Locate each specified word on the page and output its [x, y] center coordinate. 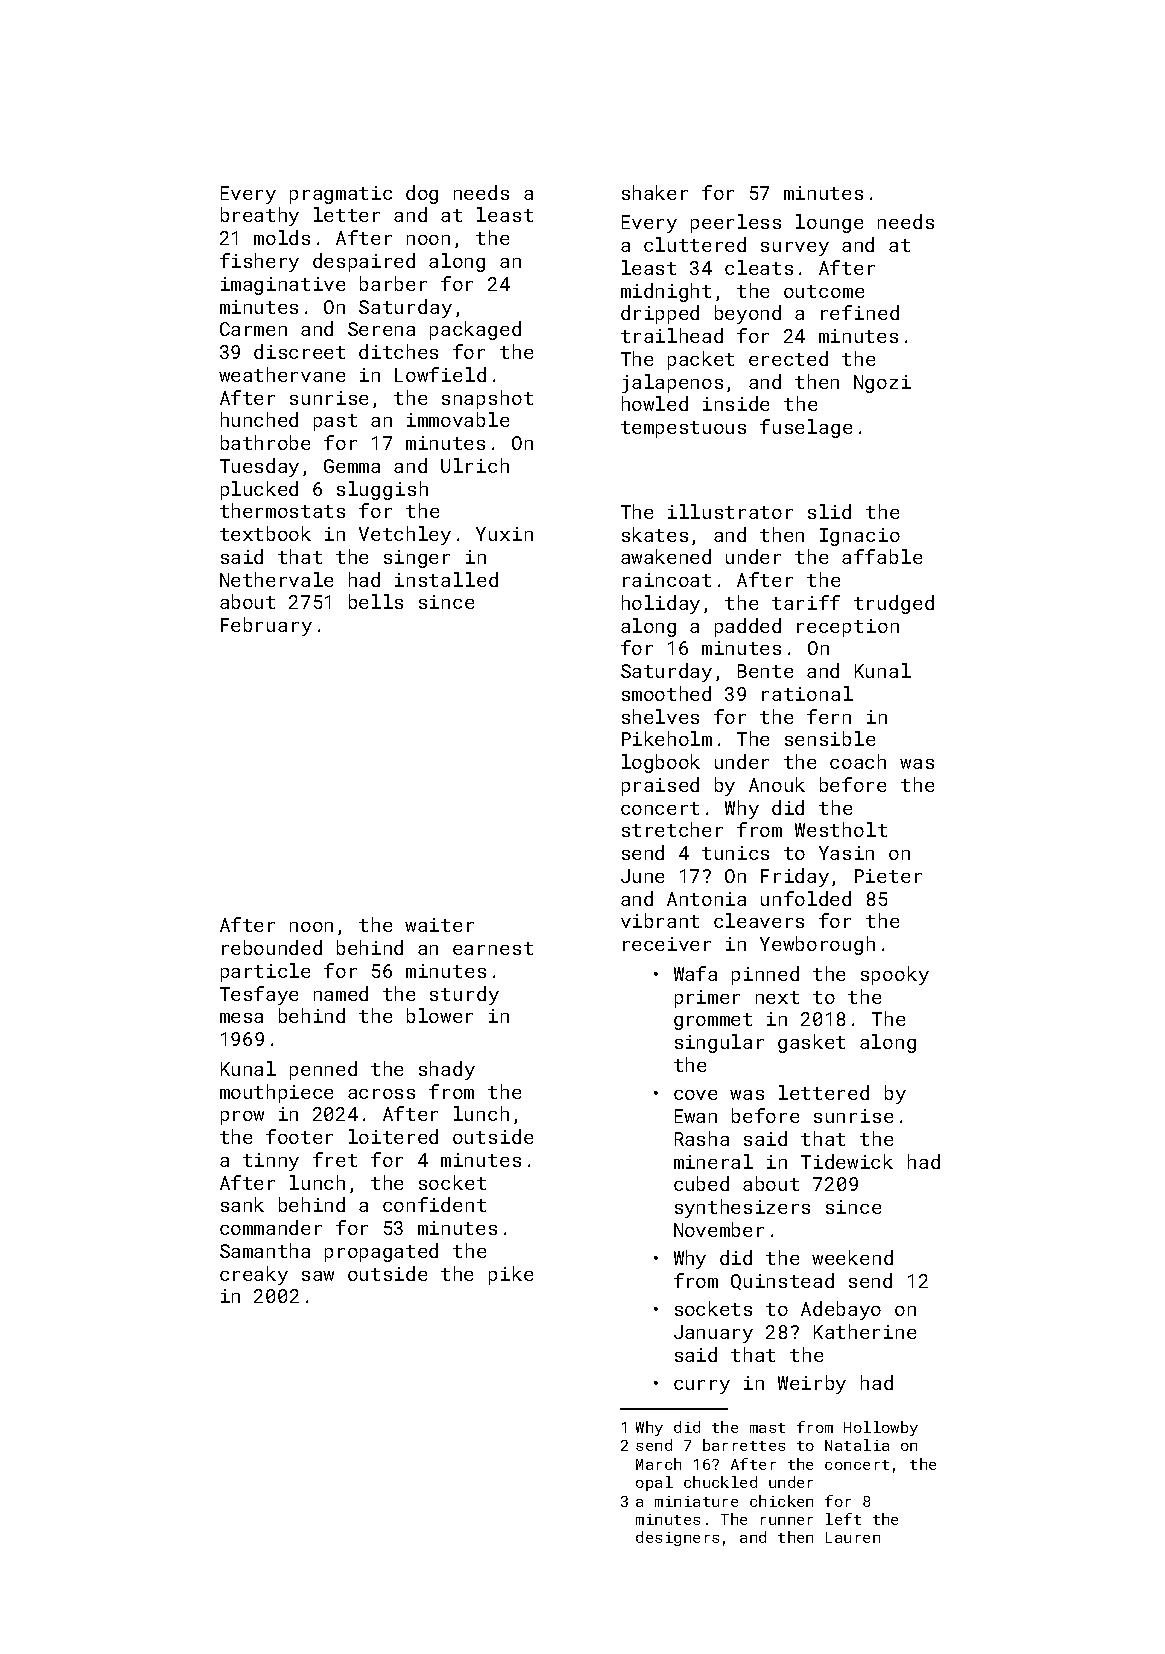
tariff [806, 602]
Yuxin [504, 534]
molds [282, 237]
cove [695, 1095]
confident [434, 1204]
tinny [271, 1162]
